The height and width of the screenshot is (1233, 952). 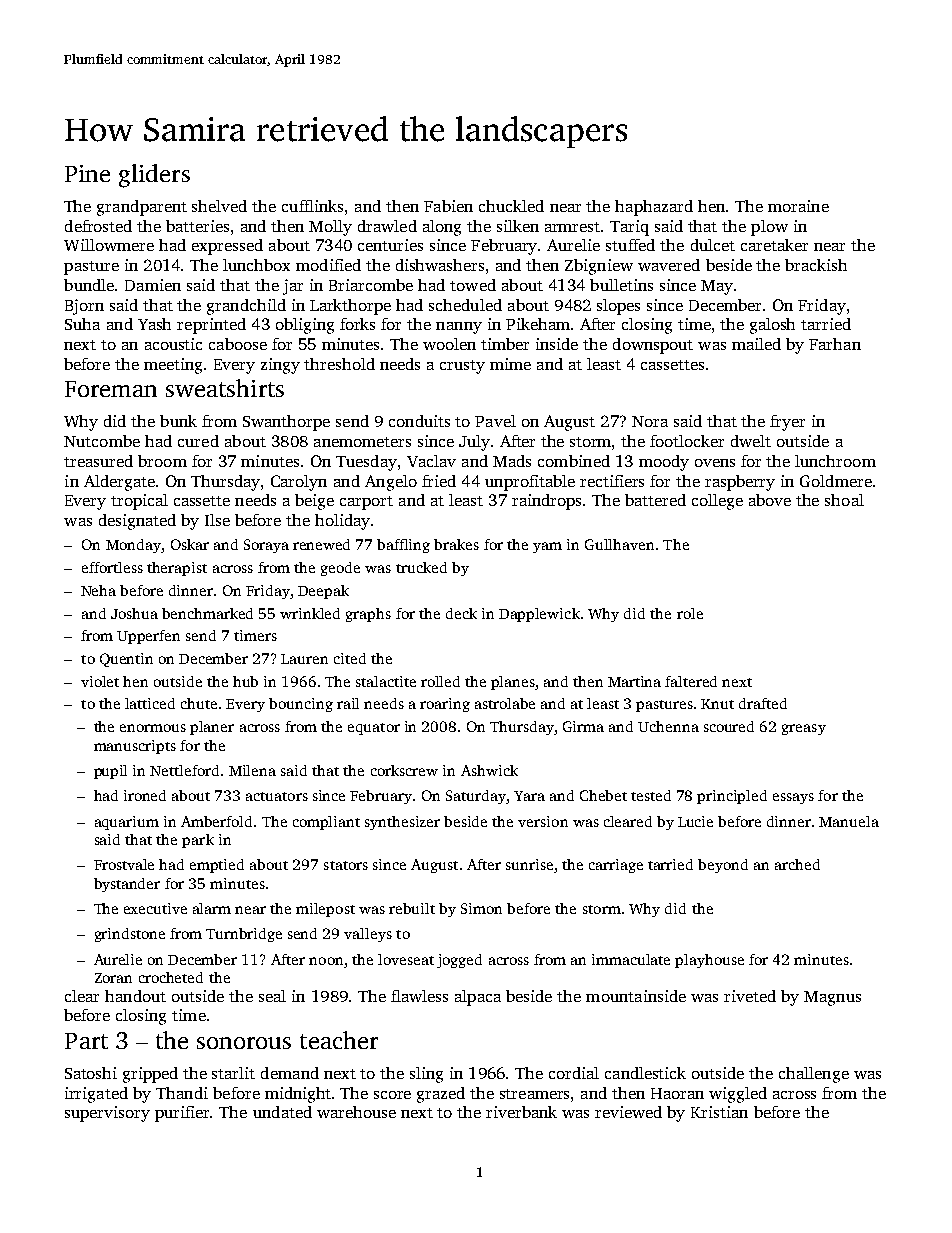 I want to click on dwelt, so click(x=751, y=441).
